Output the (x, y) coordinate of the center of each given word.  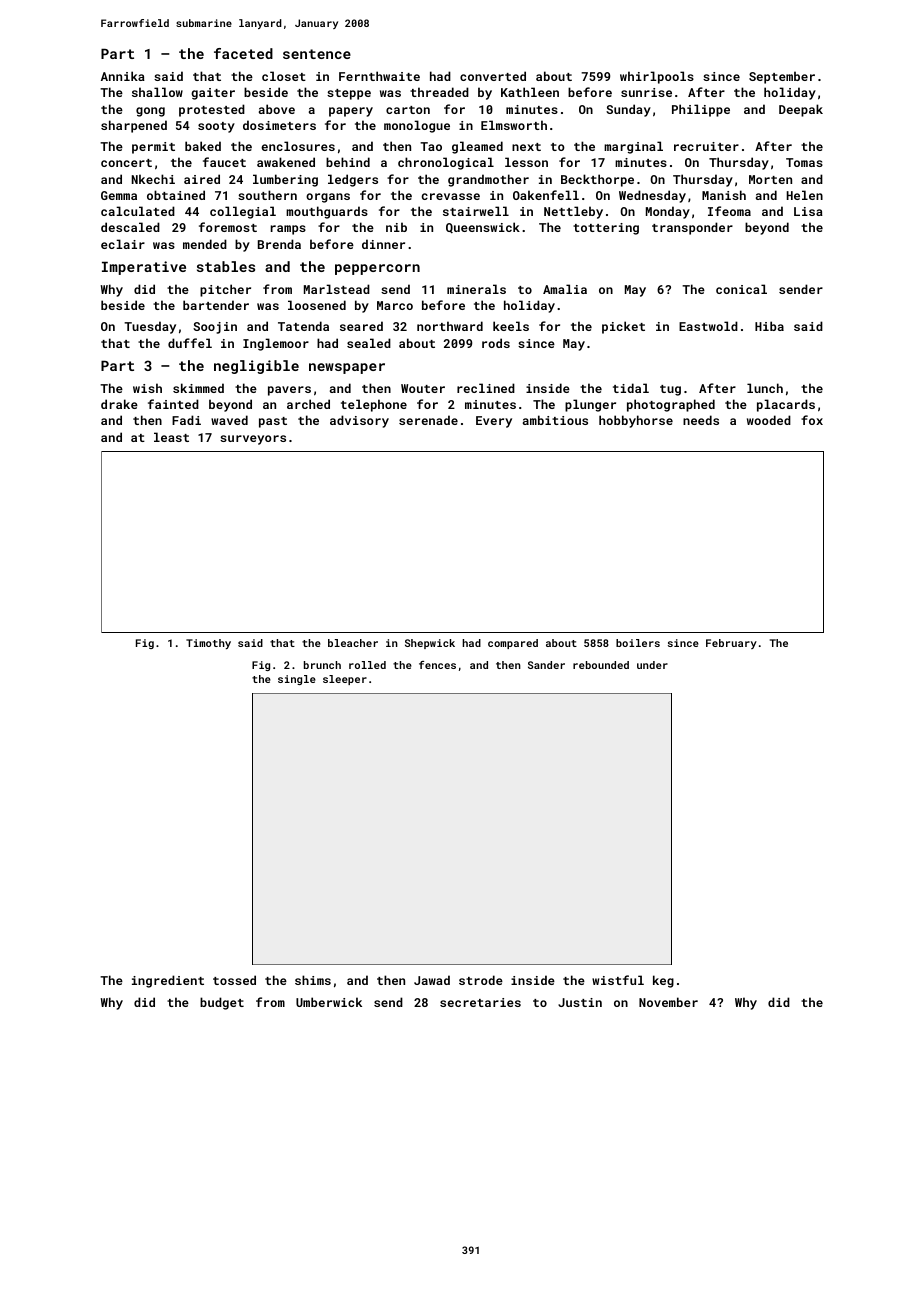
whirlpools (657, 77)
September (782, 77)
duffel (190, 343)
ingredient (168, 981)
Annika (123, 76)
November (668, 1002)
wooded (769, 420)
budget (222, 1003)
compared (513, 644)
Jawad (432, 980)
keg (663, 981)
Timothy (208, 644)
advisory (359, 421)
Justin (580, 1002)
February (731, 644)
